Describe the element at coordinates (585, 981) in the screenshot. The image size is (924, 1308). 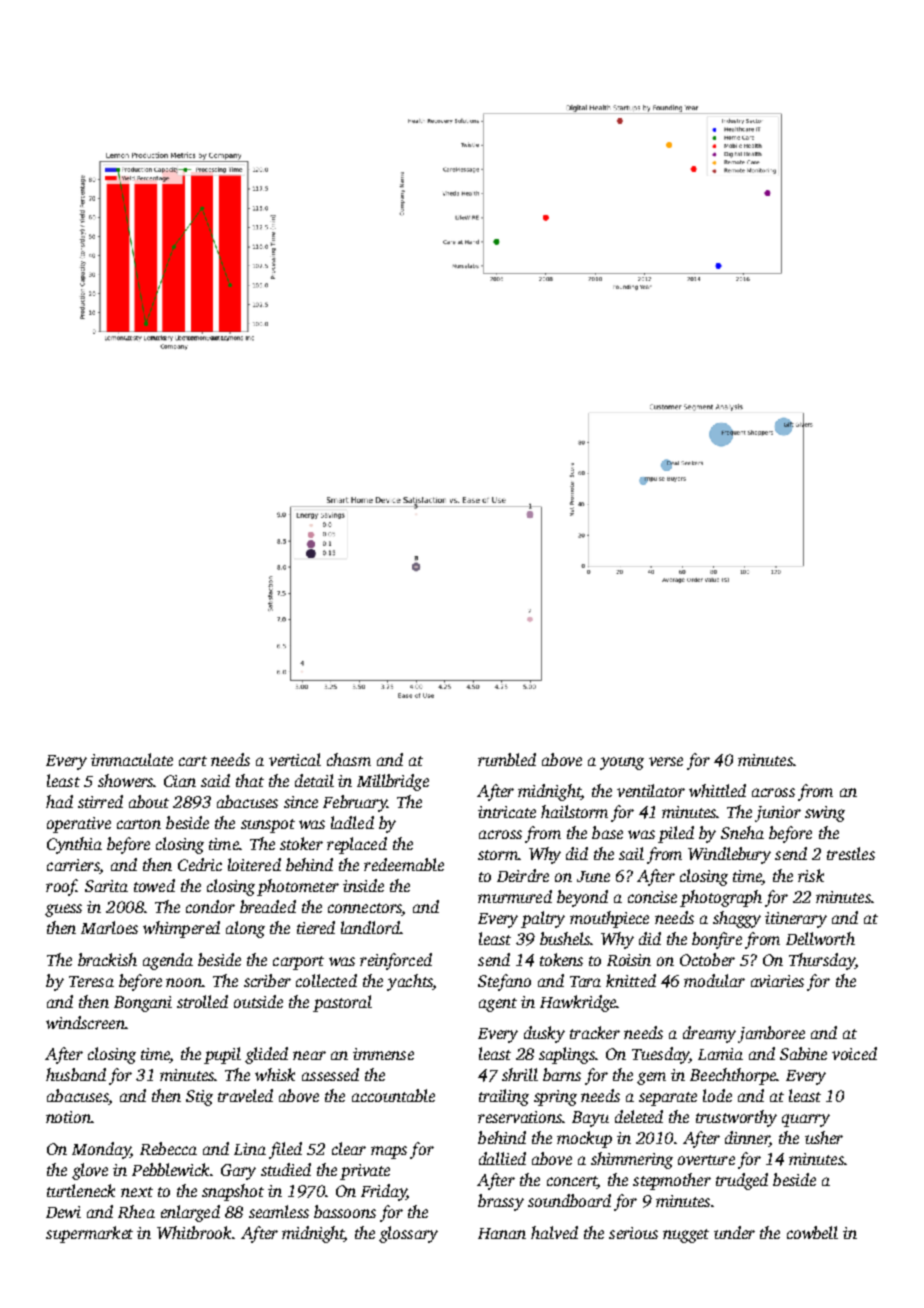
I see `Tara` at that location.
